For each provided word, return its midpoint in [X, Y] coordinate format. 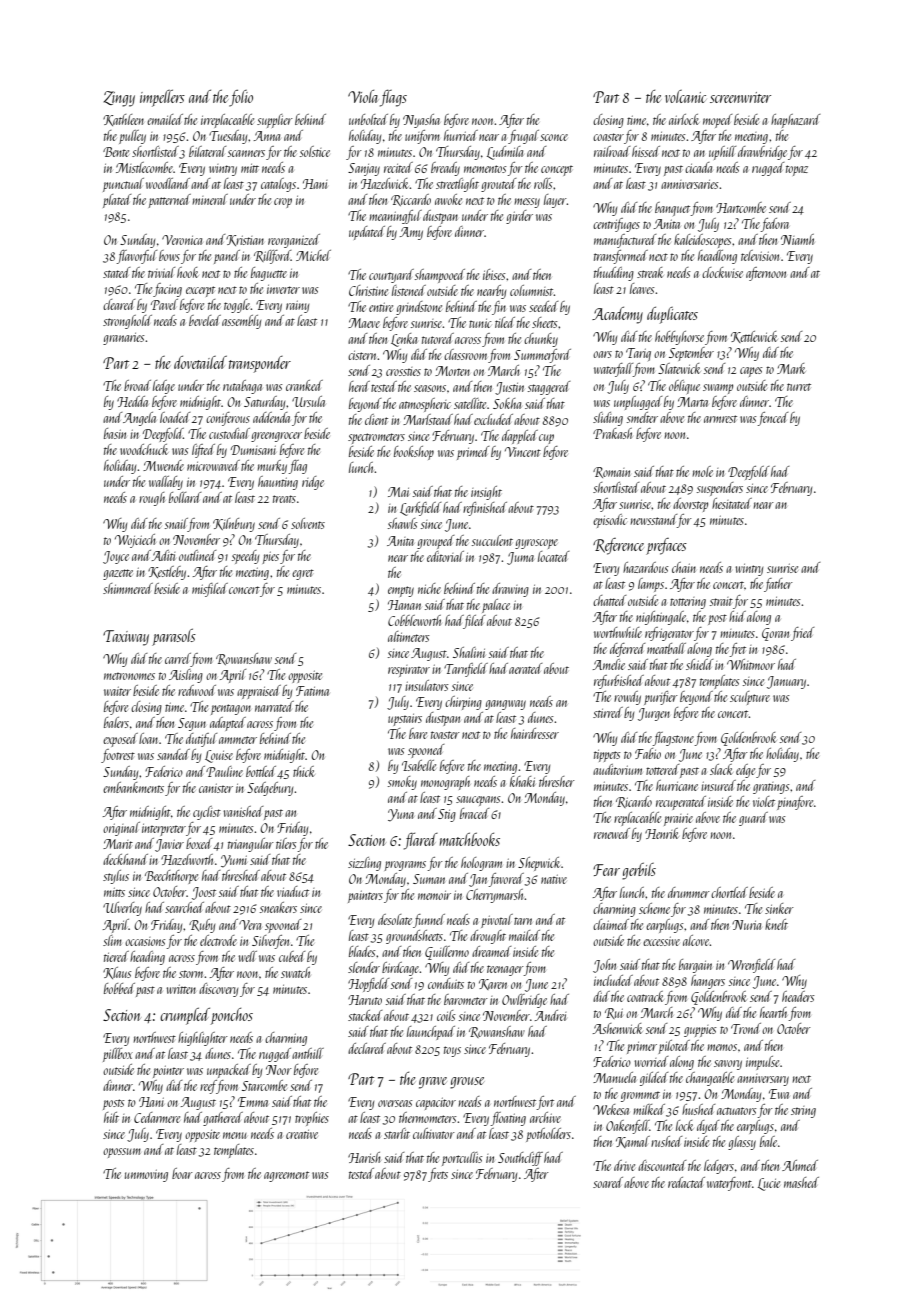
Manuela [614, 1077]
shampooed [440, 276]
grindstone [419, 308]
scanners [246, 153]
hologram [481, 864]
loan [149, 738]
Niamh [797, 239]
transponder [260, 364]
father [778, 585]
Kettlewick [754, 337]
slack [721, 769]
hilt [111, 1117]
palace [496, 606]
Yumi [234, 861]
